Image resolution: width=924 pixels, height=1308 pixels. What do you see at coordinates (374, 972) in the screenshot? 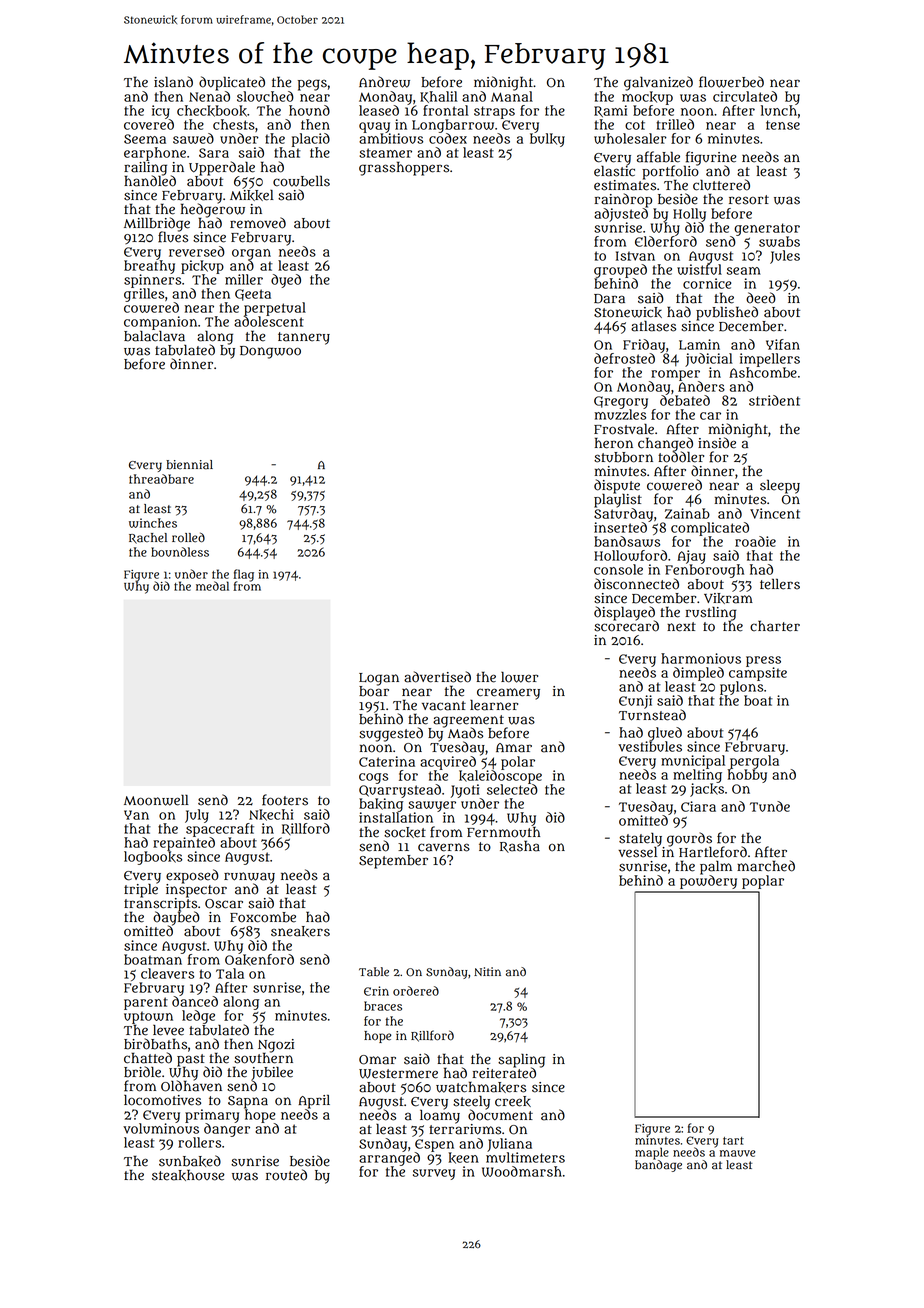
I see `Table` at bounding box center [374, 972].
